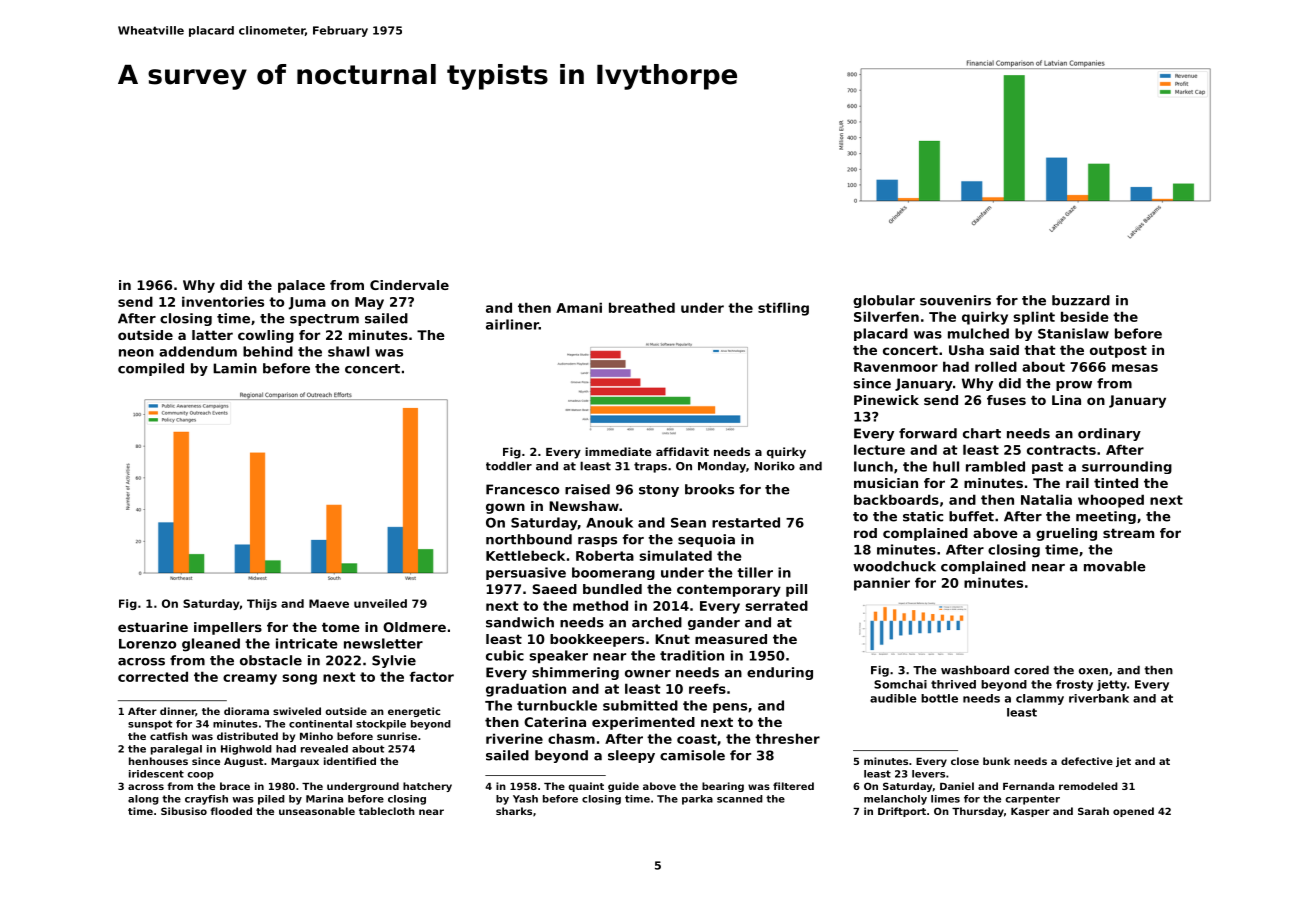 The width and height of the screenshot is (1308, 924). What do you see at coordinates (955, 300) in the screenshot?
I see `souvenirs` at bounding box center [955, 300].
